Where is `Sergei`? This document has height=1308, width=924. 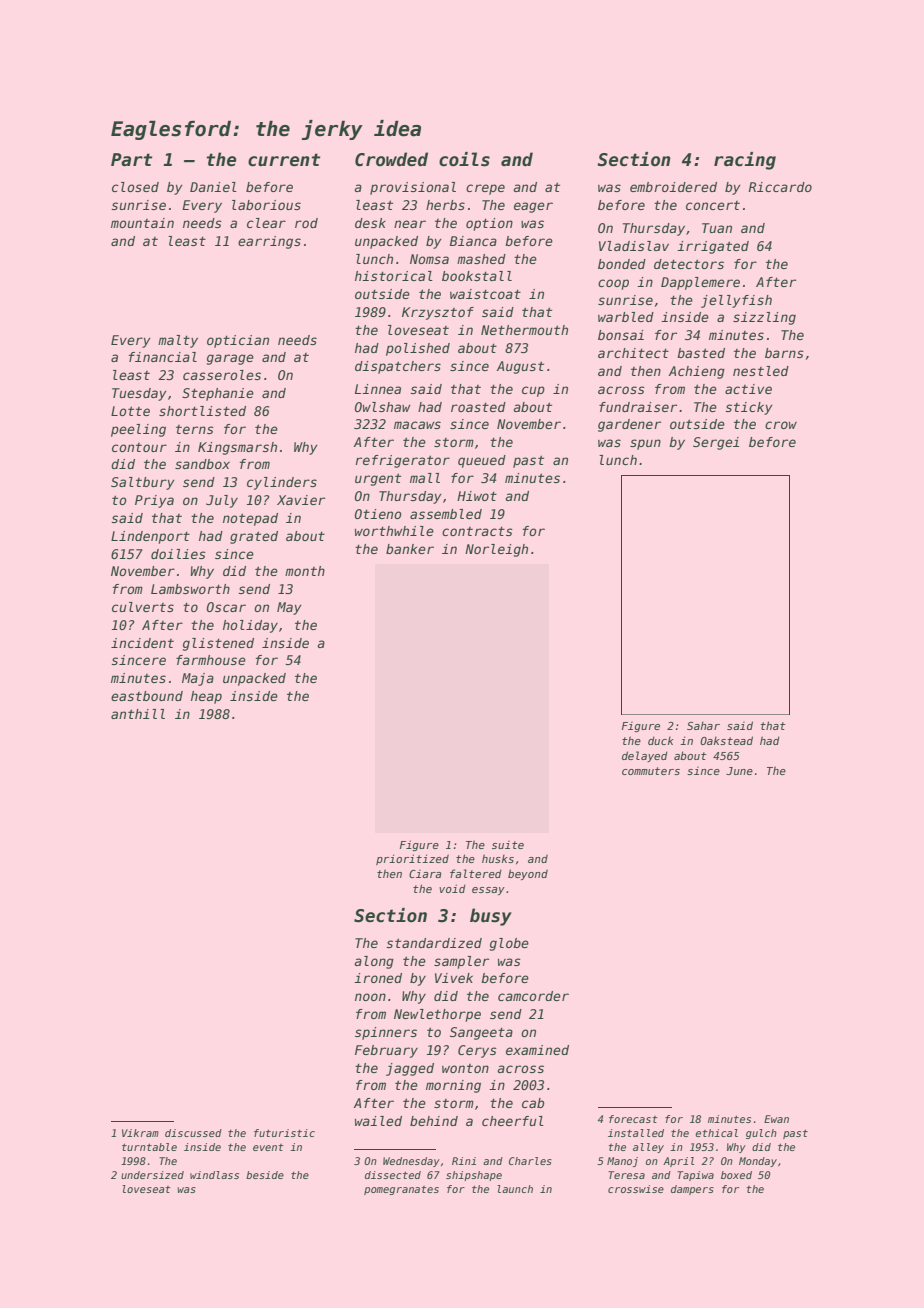
Sergei is located at coordinates (716, 443).
